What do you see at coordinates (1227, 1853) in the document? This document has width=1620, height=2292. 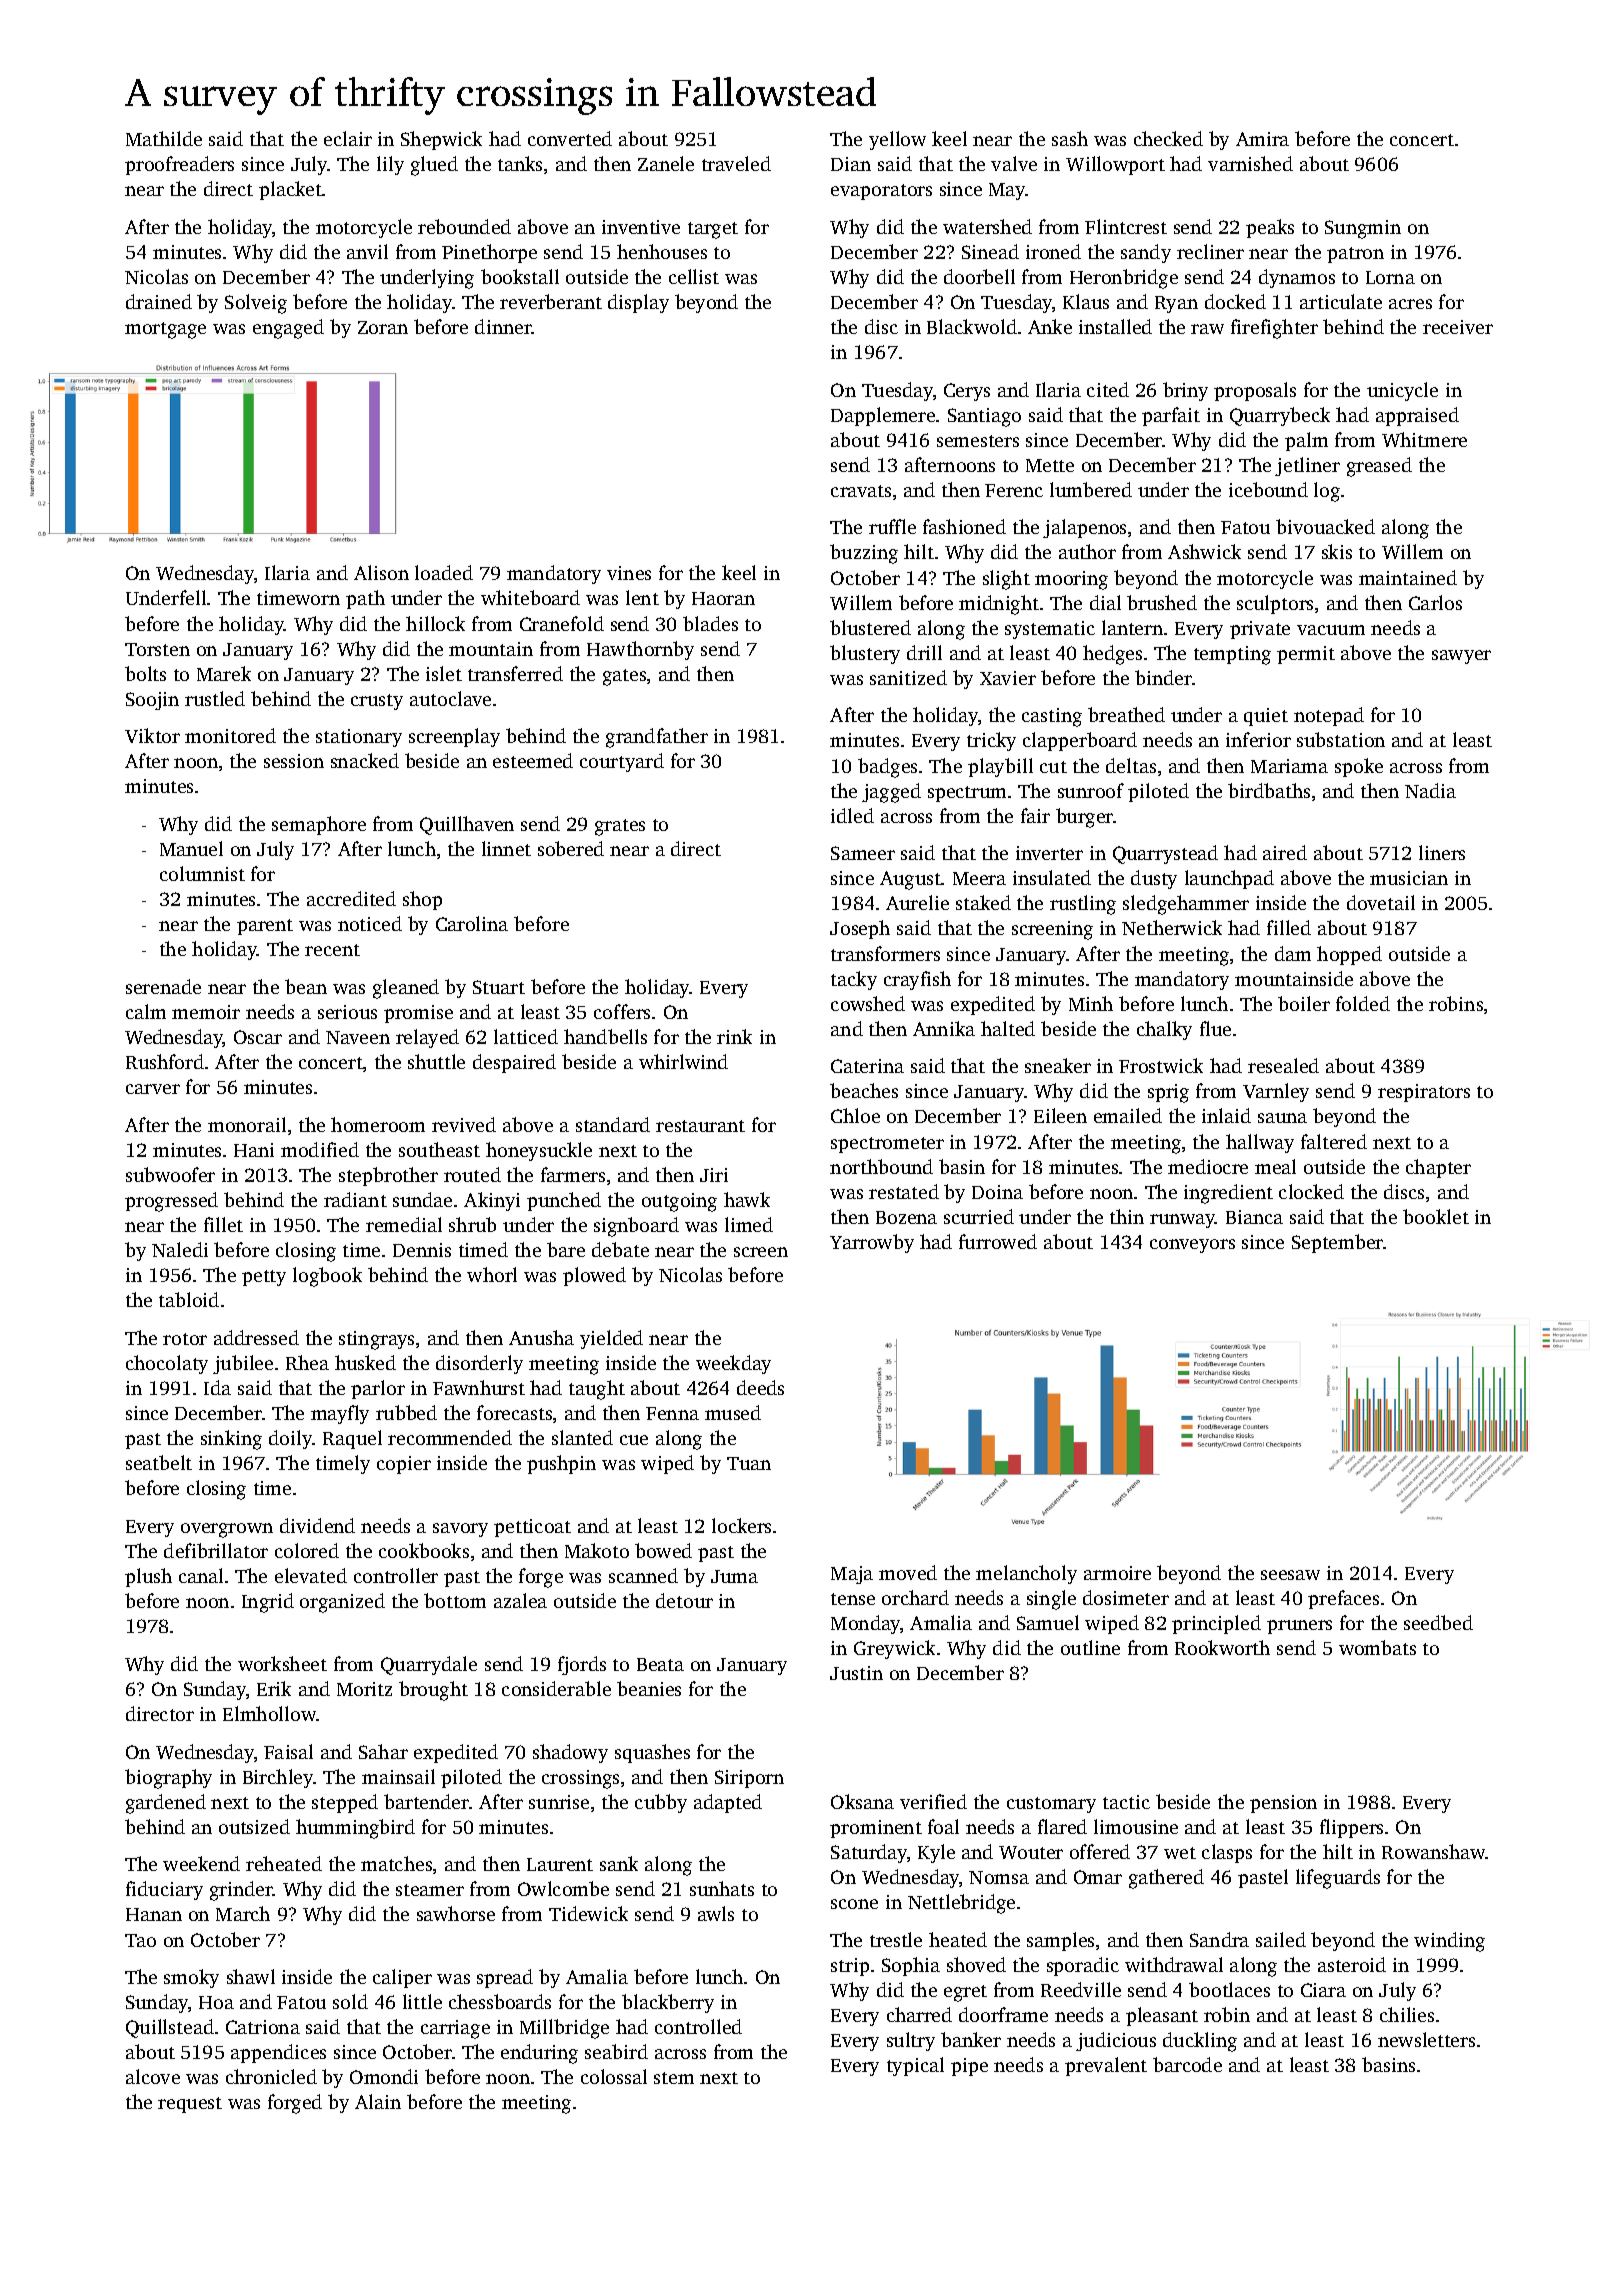 I see `clasps` at bounding box center [1227, 1853].
